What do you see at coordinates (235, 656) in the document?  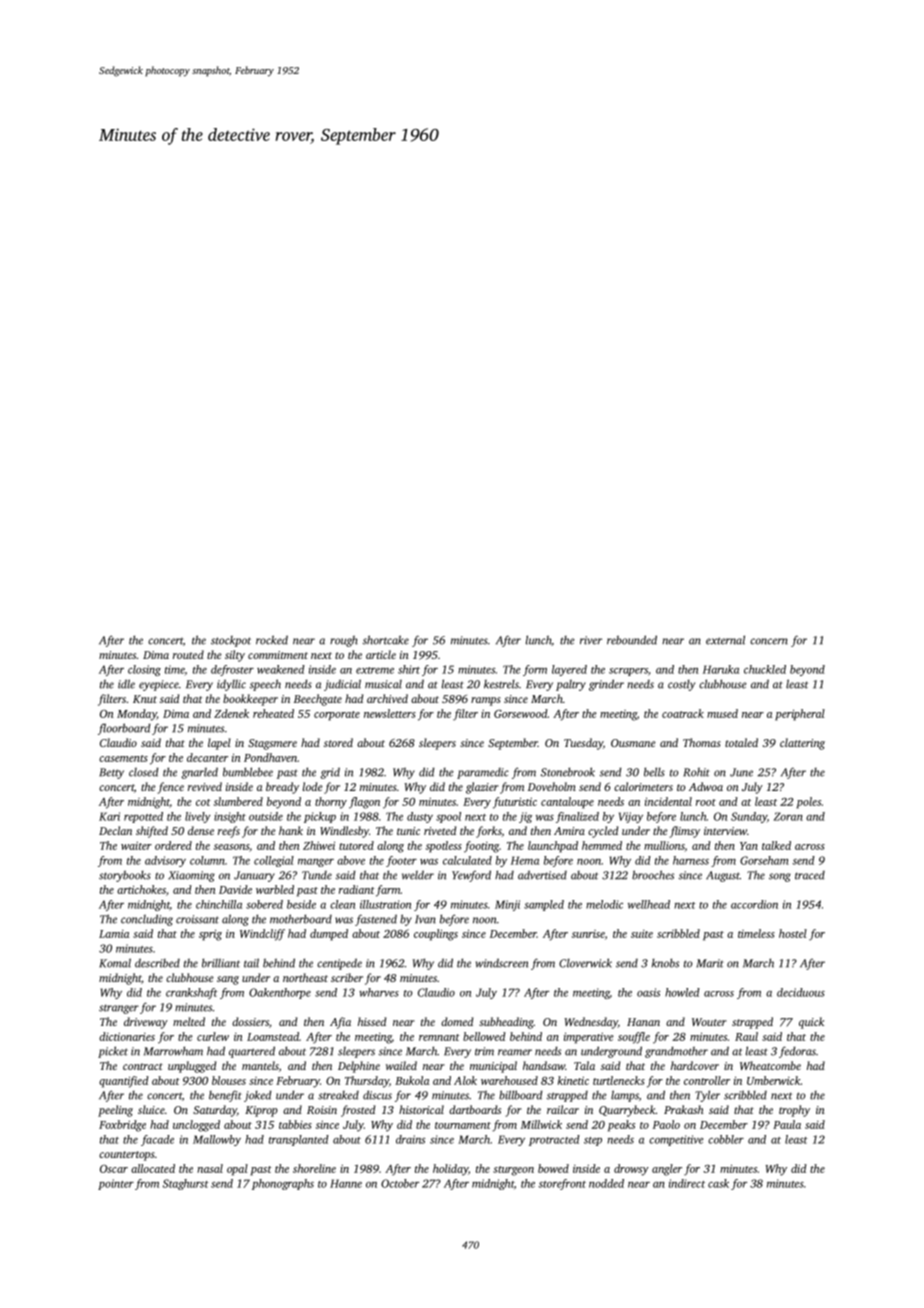 I see `silty` at bounding box center [235, 656].
